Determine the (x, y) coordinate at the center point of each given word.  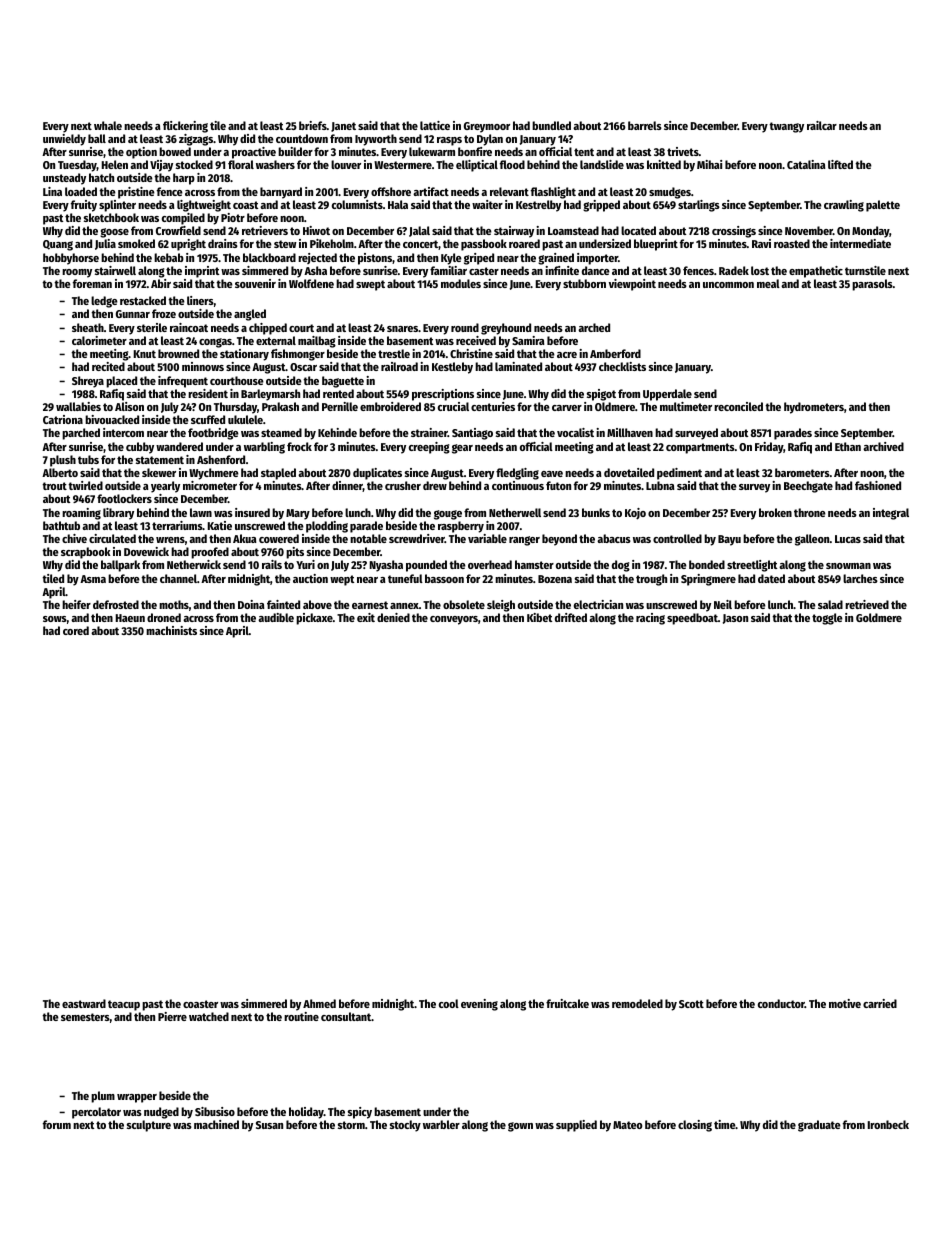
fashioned (878, 485)
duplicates (377, 474)
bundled (551, 125)
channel (178, 578)
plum (103, 1097)
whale (108, 125)
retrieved (867, 604)
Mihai (709, 164)
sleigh (501, 606)
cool (449, 1003)
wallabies (78, 406)
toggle (827, 619)
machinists (171, 630)
